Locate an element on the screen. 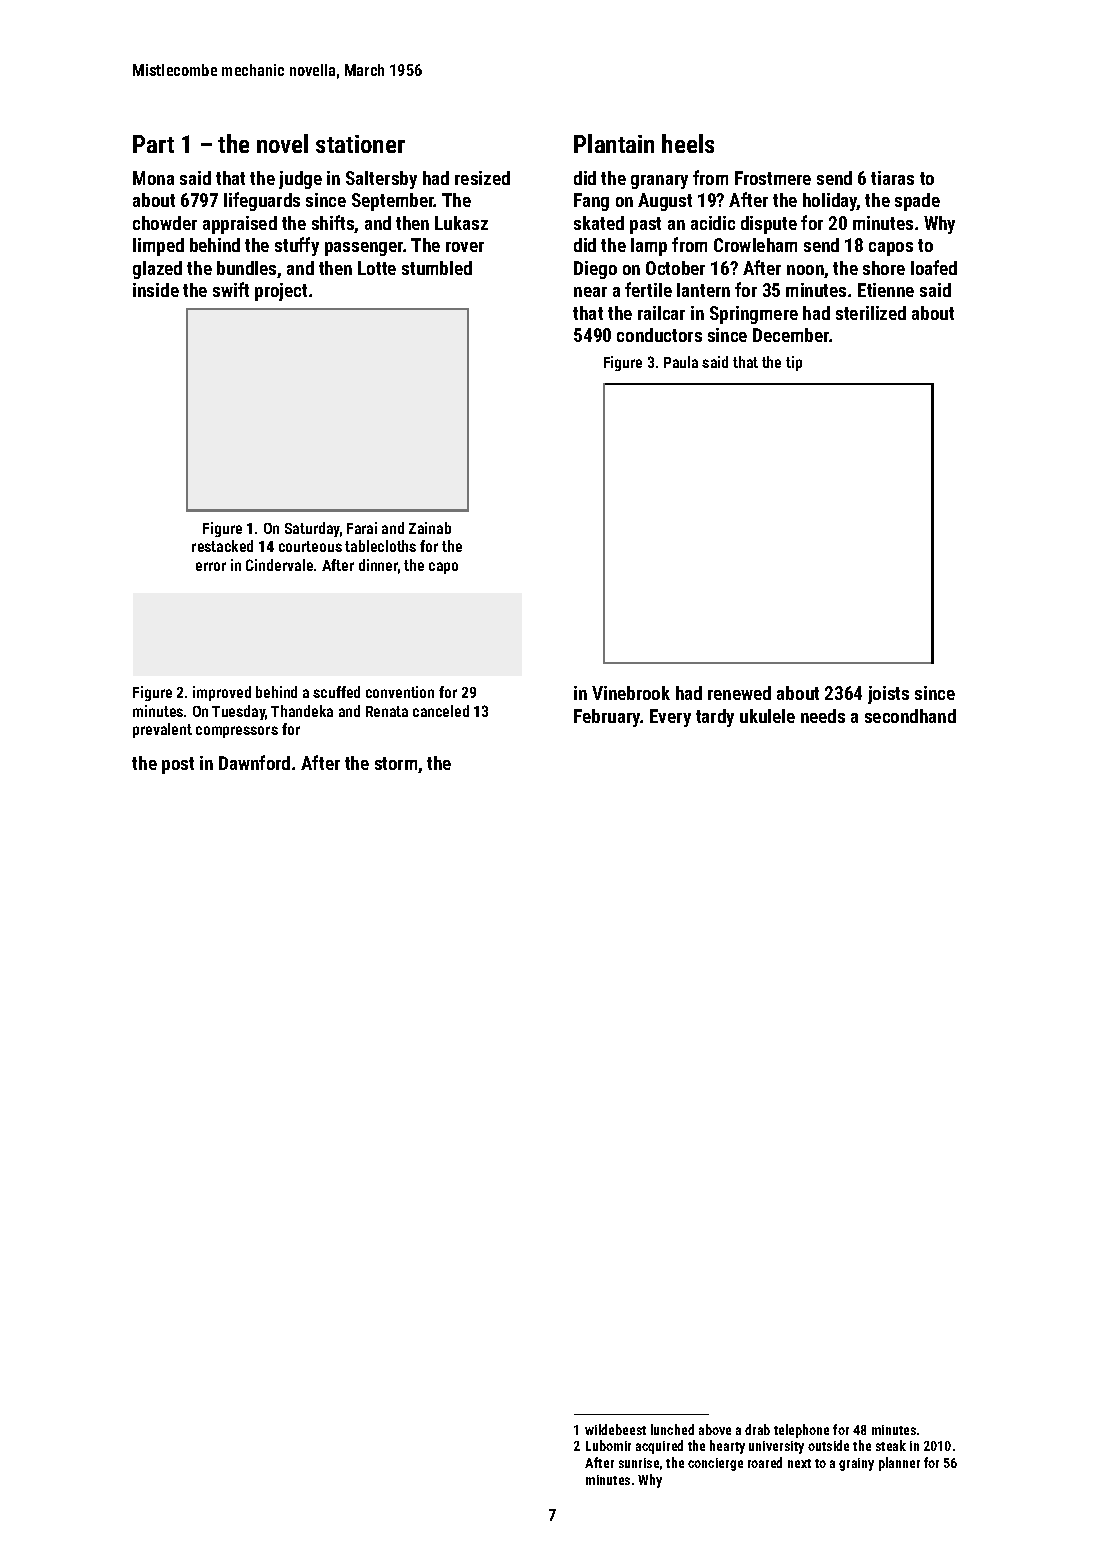  passenger is located at coordinates (364, 249).
